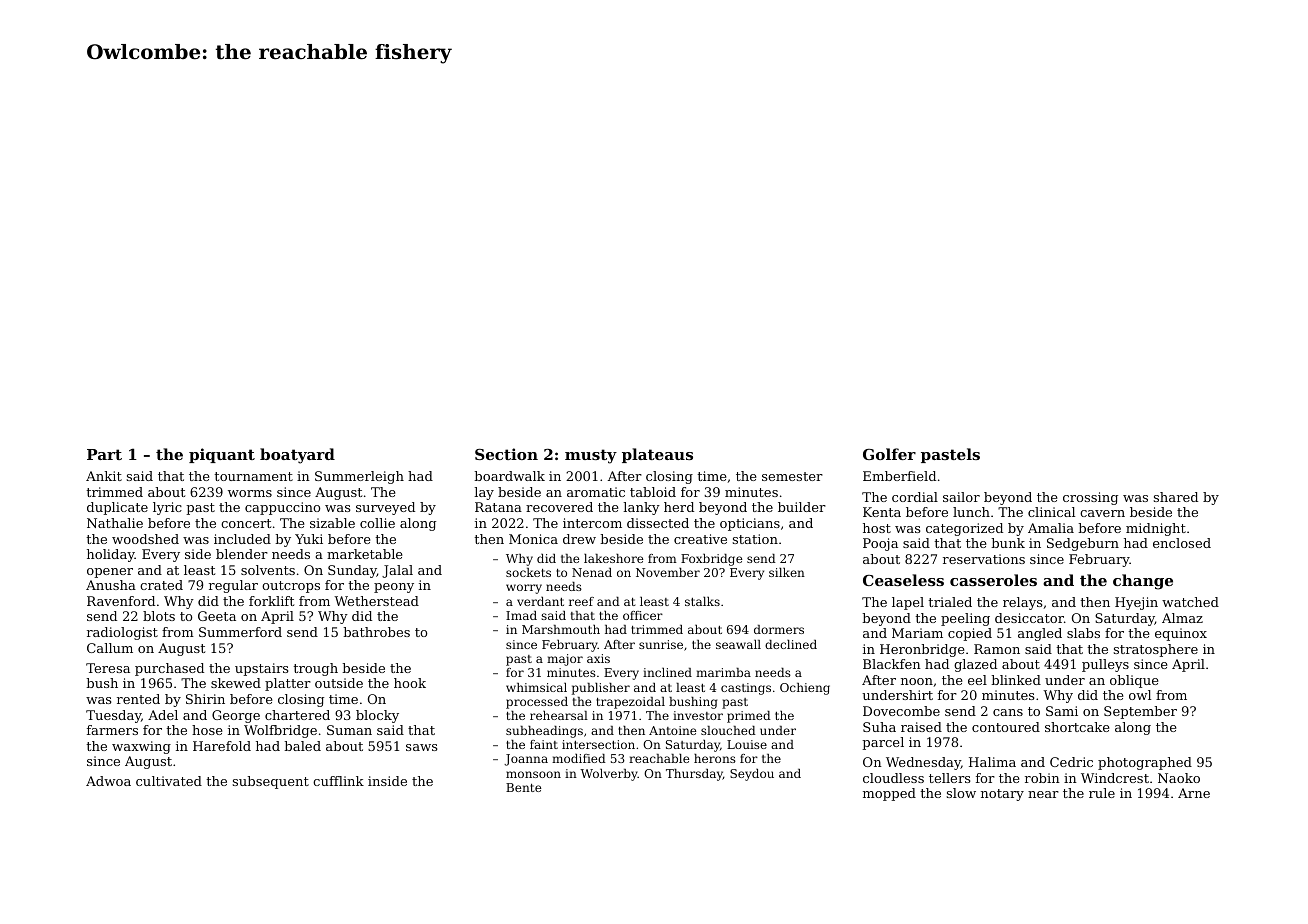  What do you see at coordinates (1176, 497) in the page?
I see `shared` at bounding box center [1176, 497].
